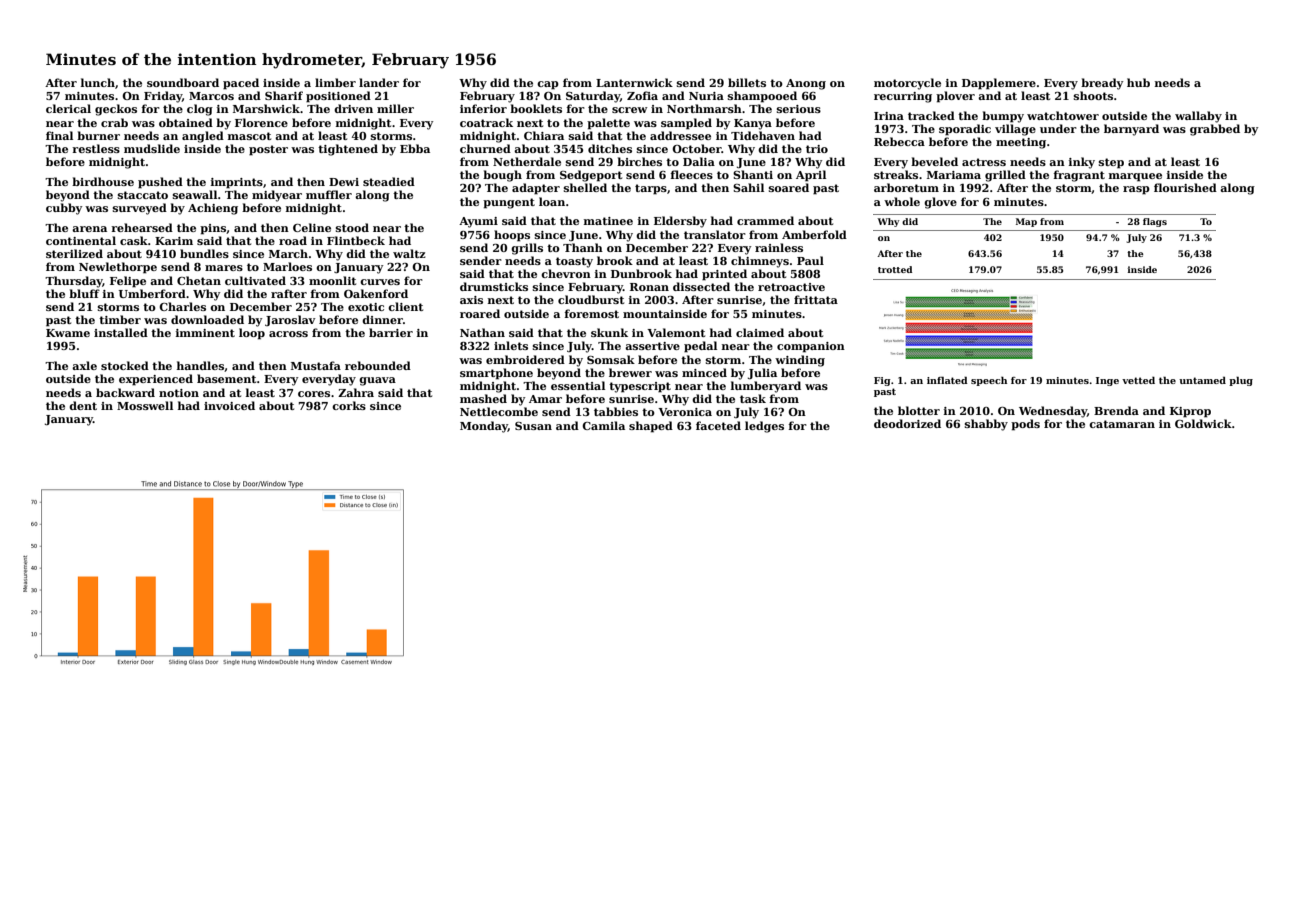 The height and width of the page is (924, 1308). I want to click on Kanya, so click(753, 124).
